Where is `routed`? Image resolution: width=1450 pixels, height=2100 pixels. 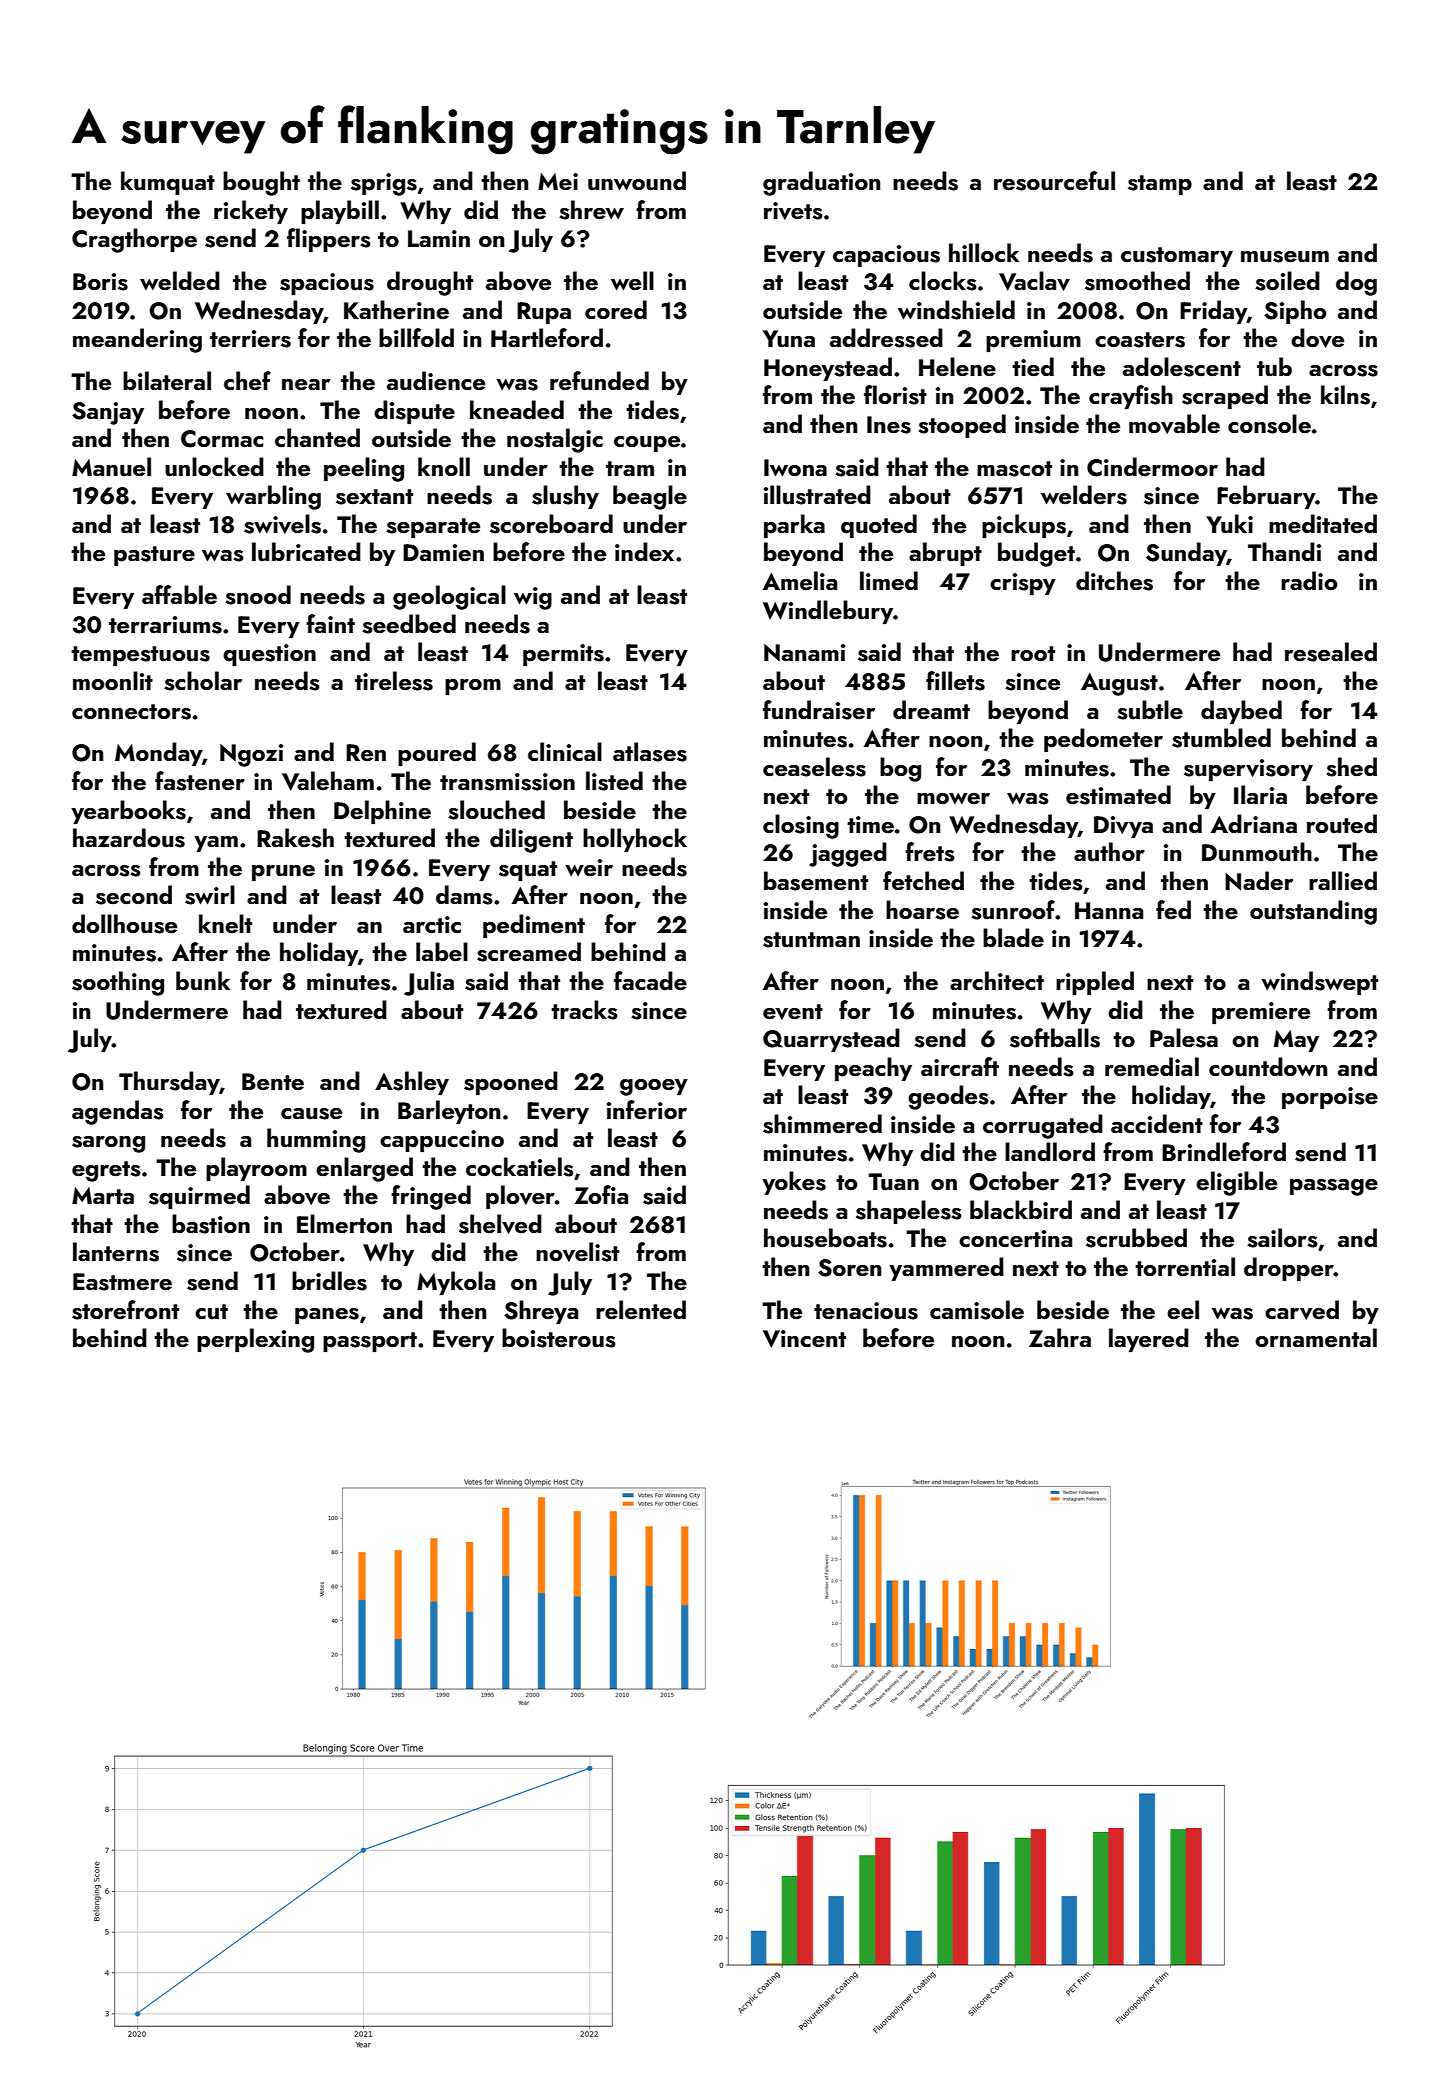
routed is located at coordinates (1342, 824).
